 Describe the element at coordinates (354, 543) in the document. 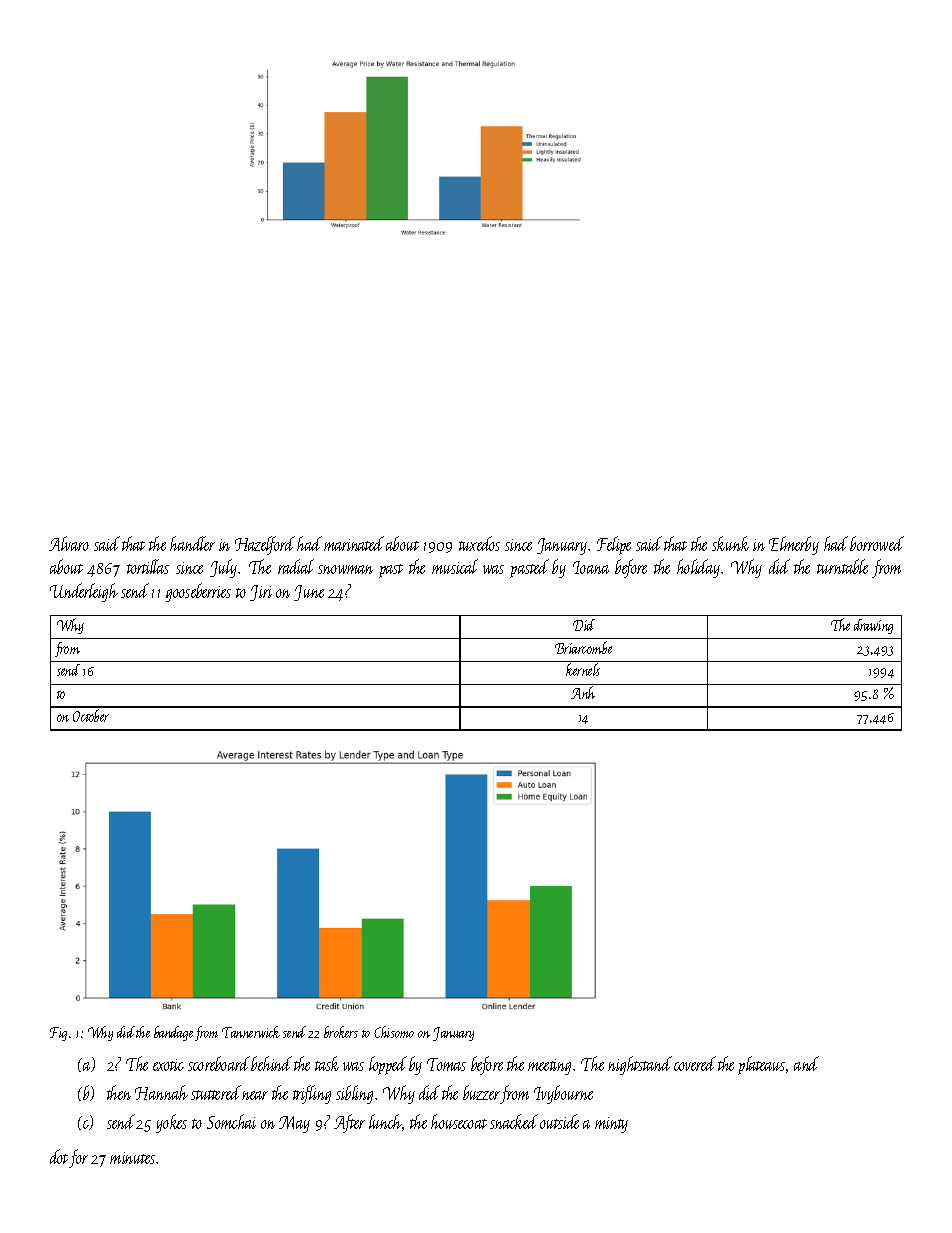

I see `marinated` at that location.
